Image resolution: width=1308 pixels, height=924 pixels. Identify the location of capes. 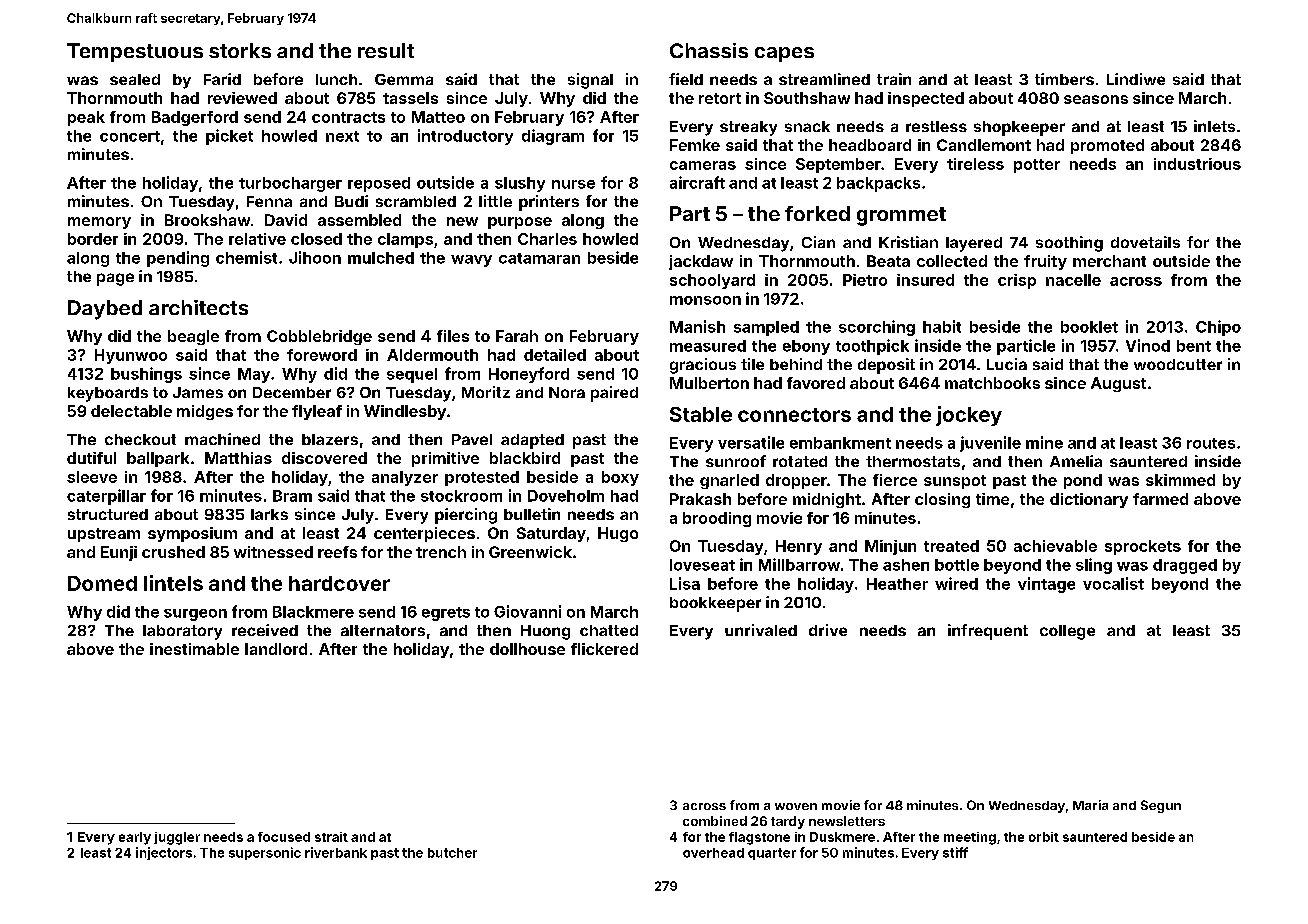
(784, 54).
